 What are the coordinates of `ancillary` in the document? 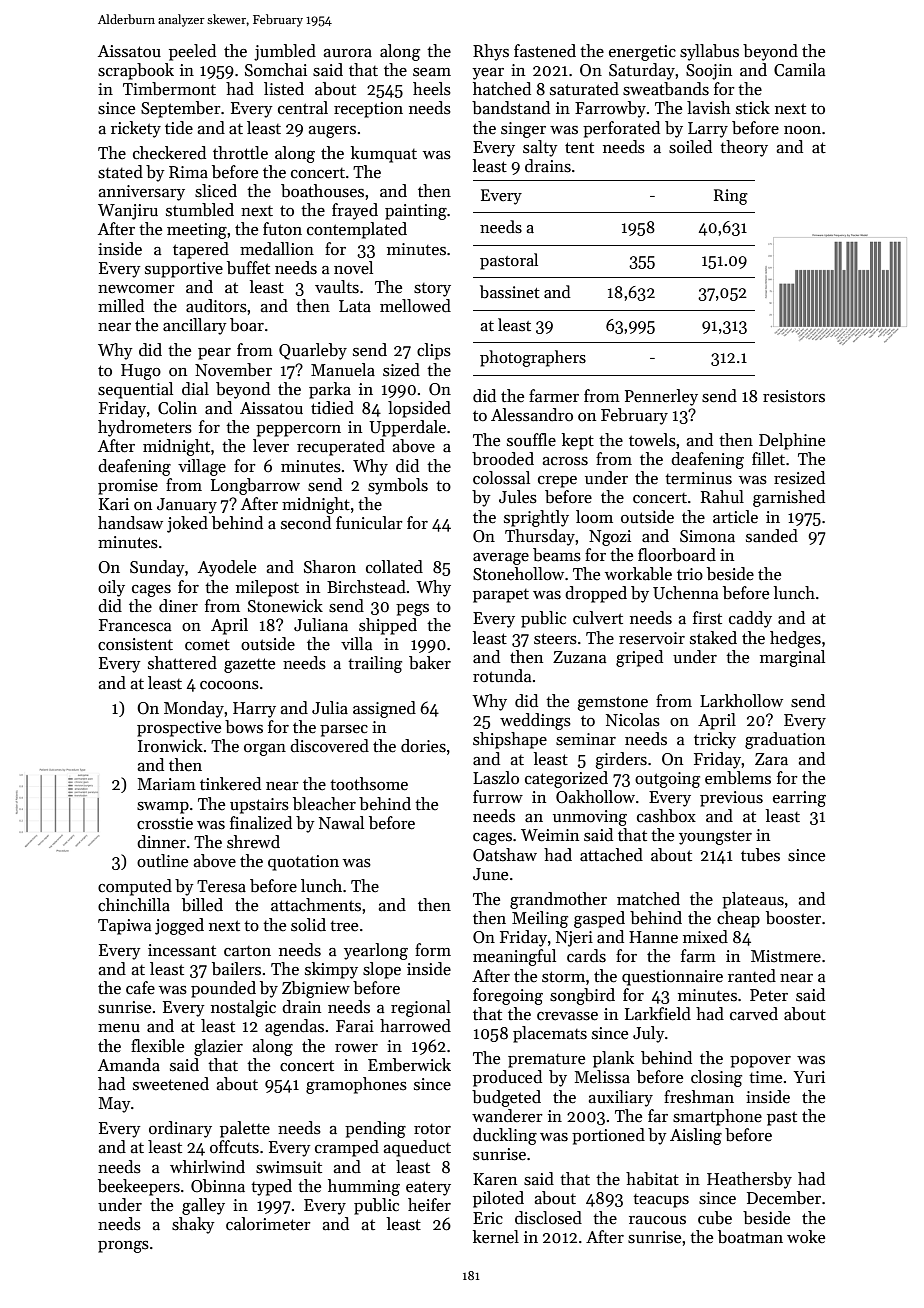 It's located at (195, 326).
